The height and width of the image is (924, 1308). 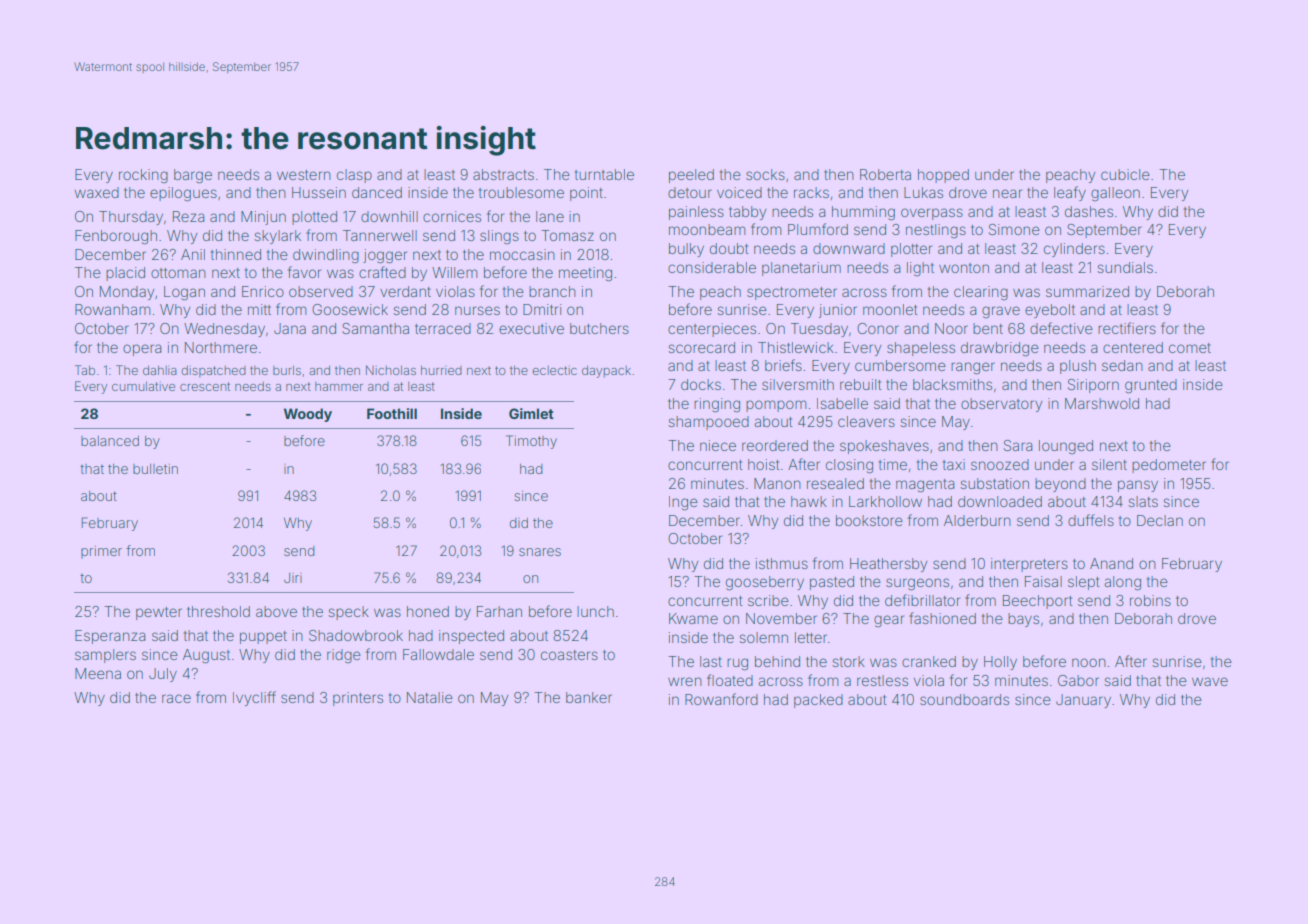 What do you see at coordinates (358, 699) in the image?
I see `printers` at bounding box center [358, 699].
